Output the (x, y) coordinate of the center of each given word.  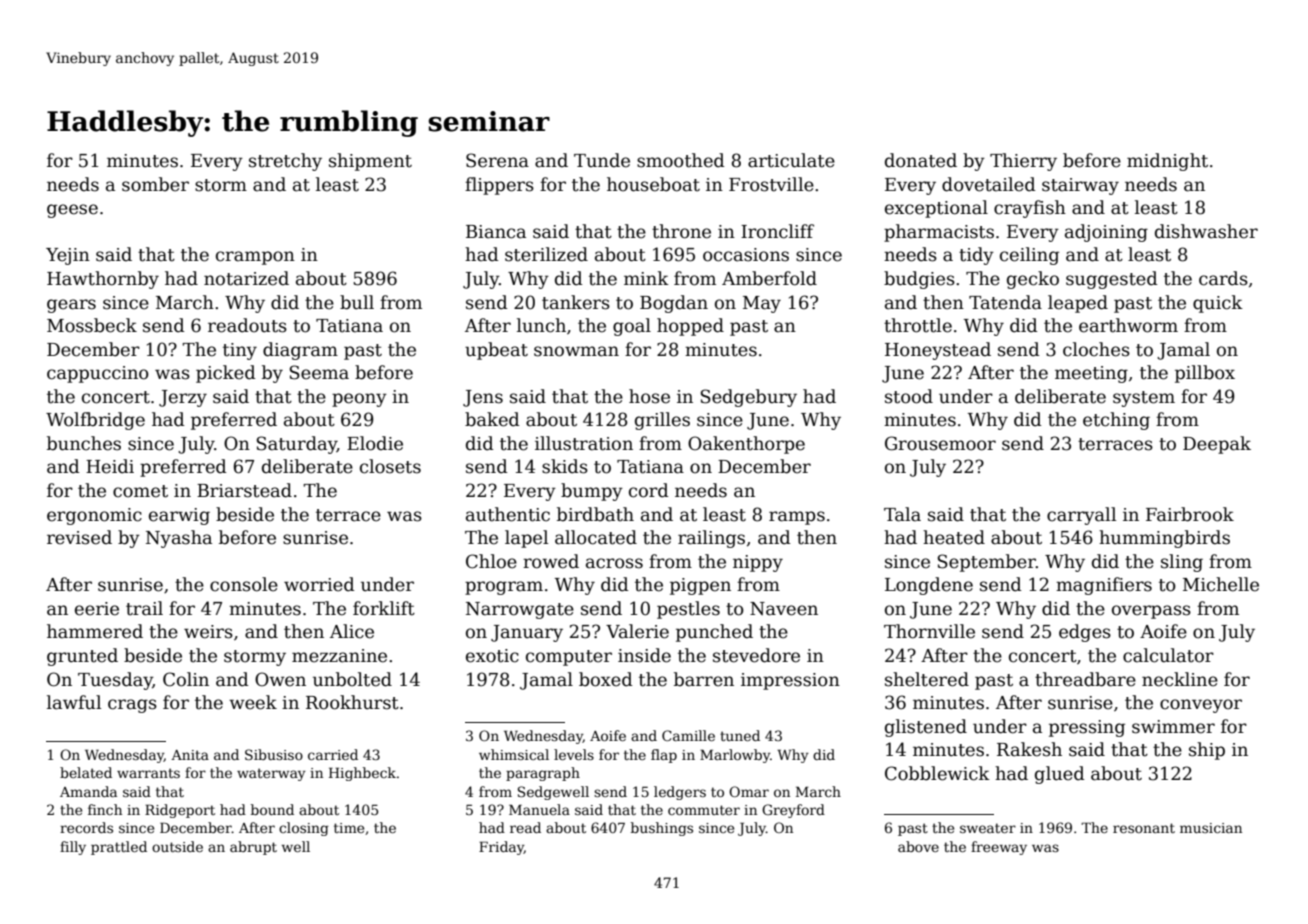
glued (1060, 775)
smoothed (681, 160)
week (253, 702)
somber (155, 184)
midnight (1167, 162)
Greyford (793, 811)
